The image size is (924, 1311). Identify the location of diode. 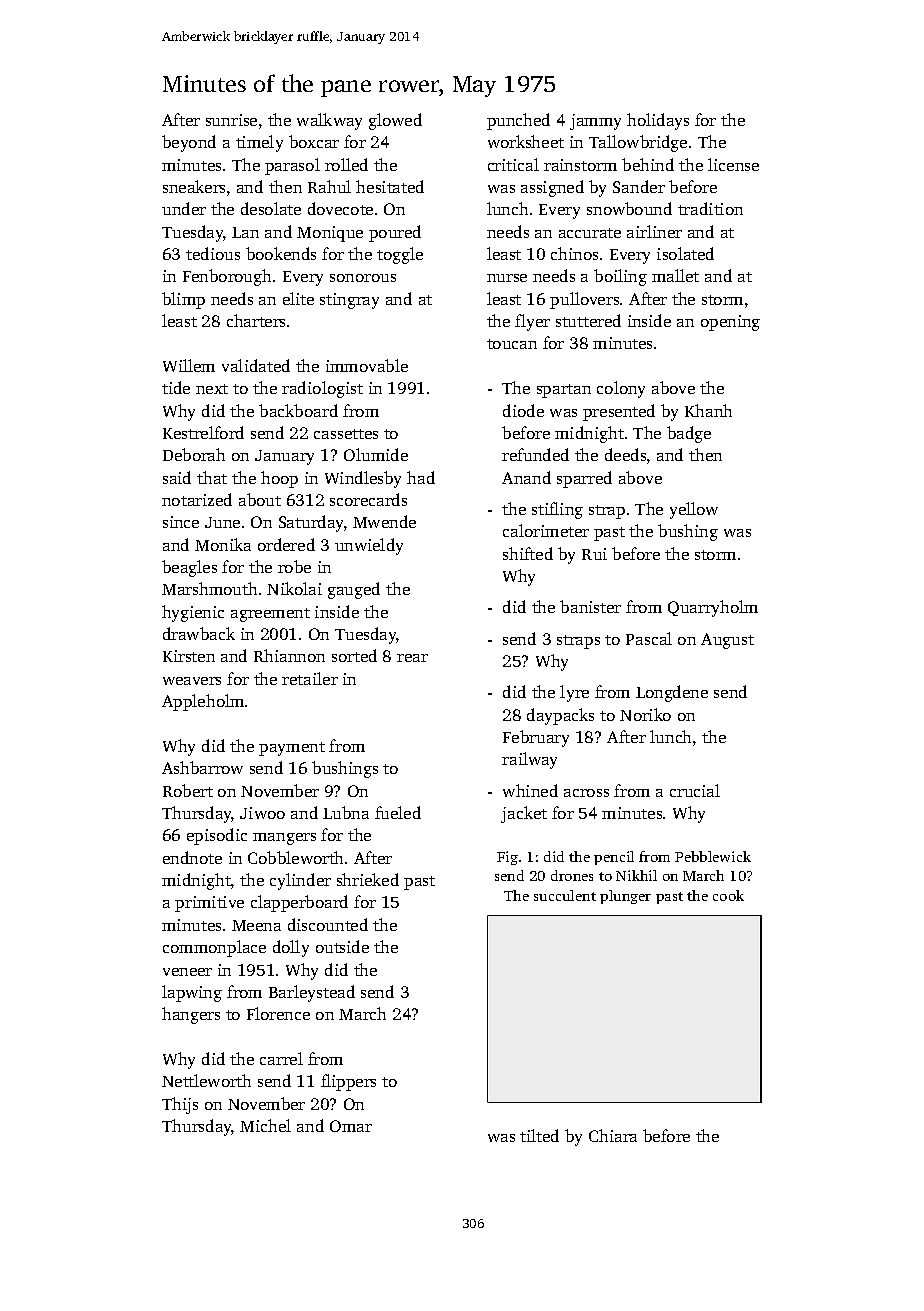
(523, 410).
